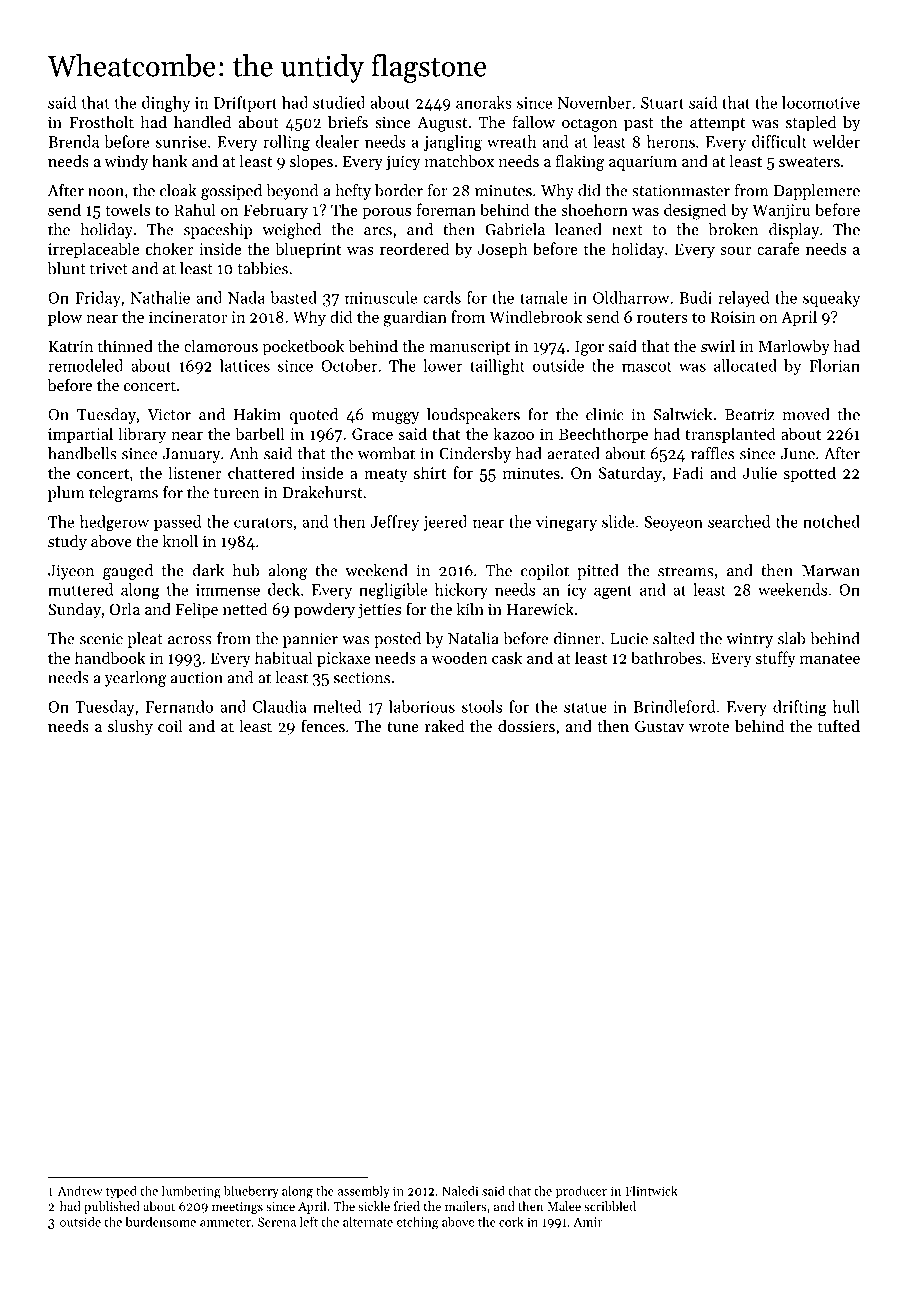  What do you see at coordinates (662, 318) in the screenshot?
I see `routers` at bounding box center [662, 318].
